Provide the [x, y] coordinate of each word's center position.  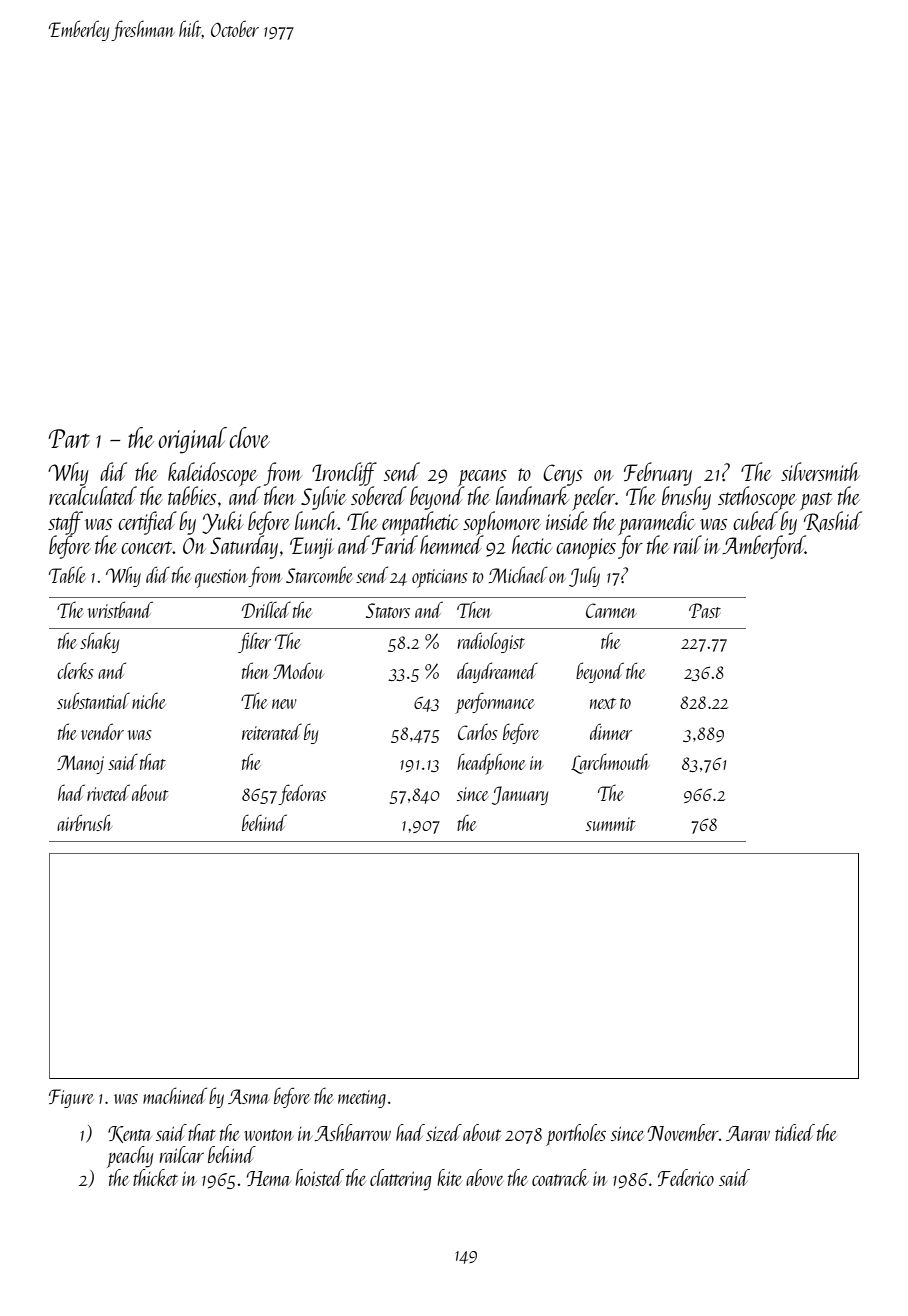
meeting [362, 1099]
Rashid [833, 521]
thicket [155, 1177]
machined [175, 1095]
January [520, 795]
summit [610, 824]
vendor [102, 731]
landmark [532, 495]
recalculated [93, 495]
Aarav [748, 1133]
